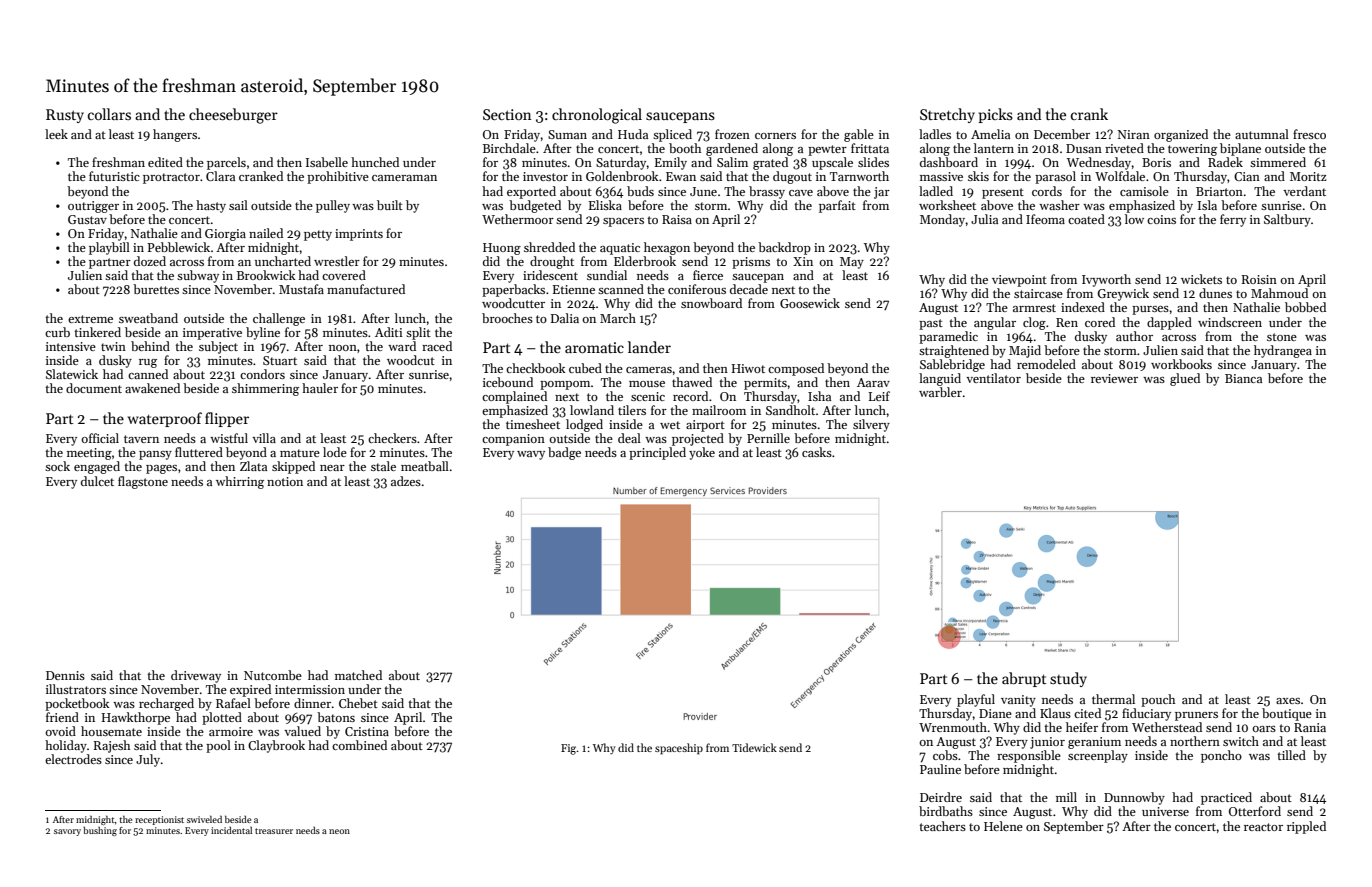 The height and width of the document is (887, 1372). What do you see at coordinates (1144, 191) in the document?
I see `camisole` at bounding box center [1144, 191].
